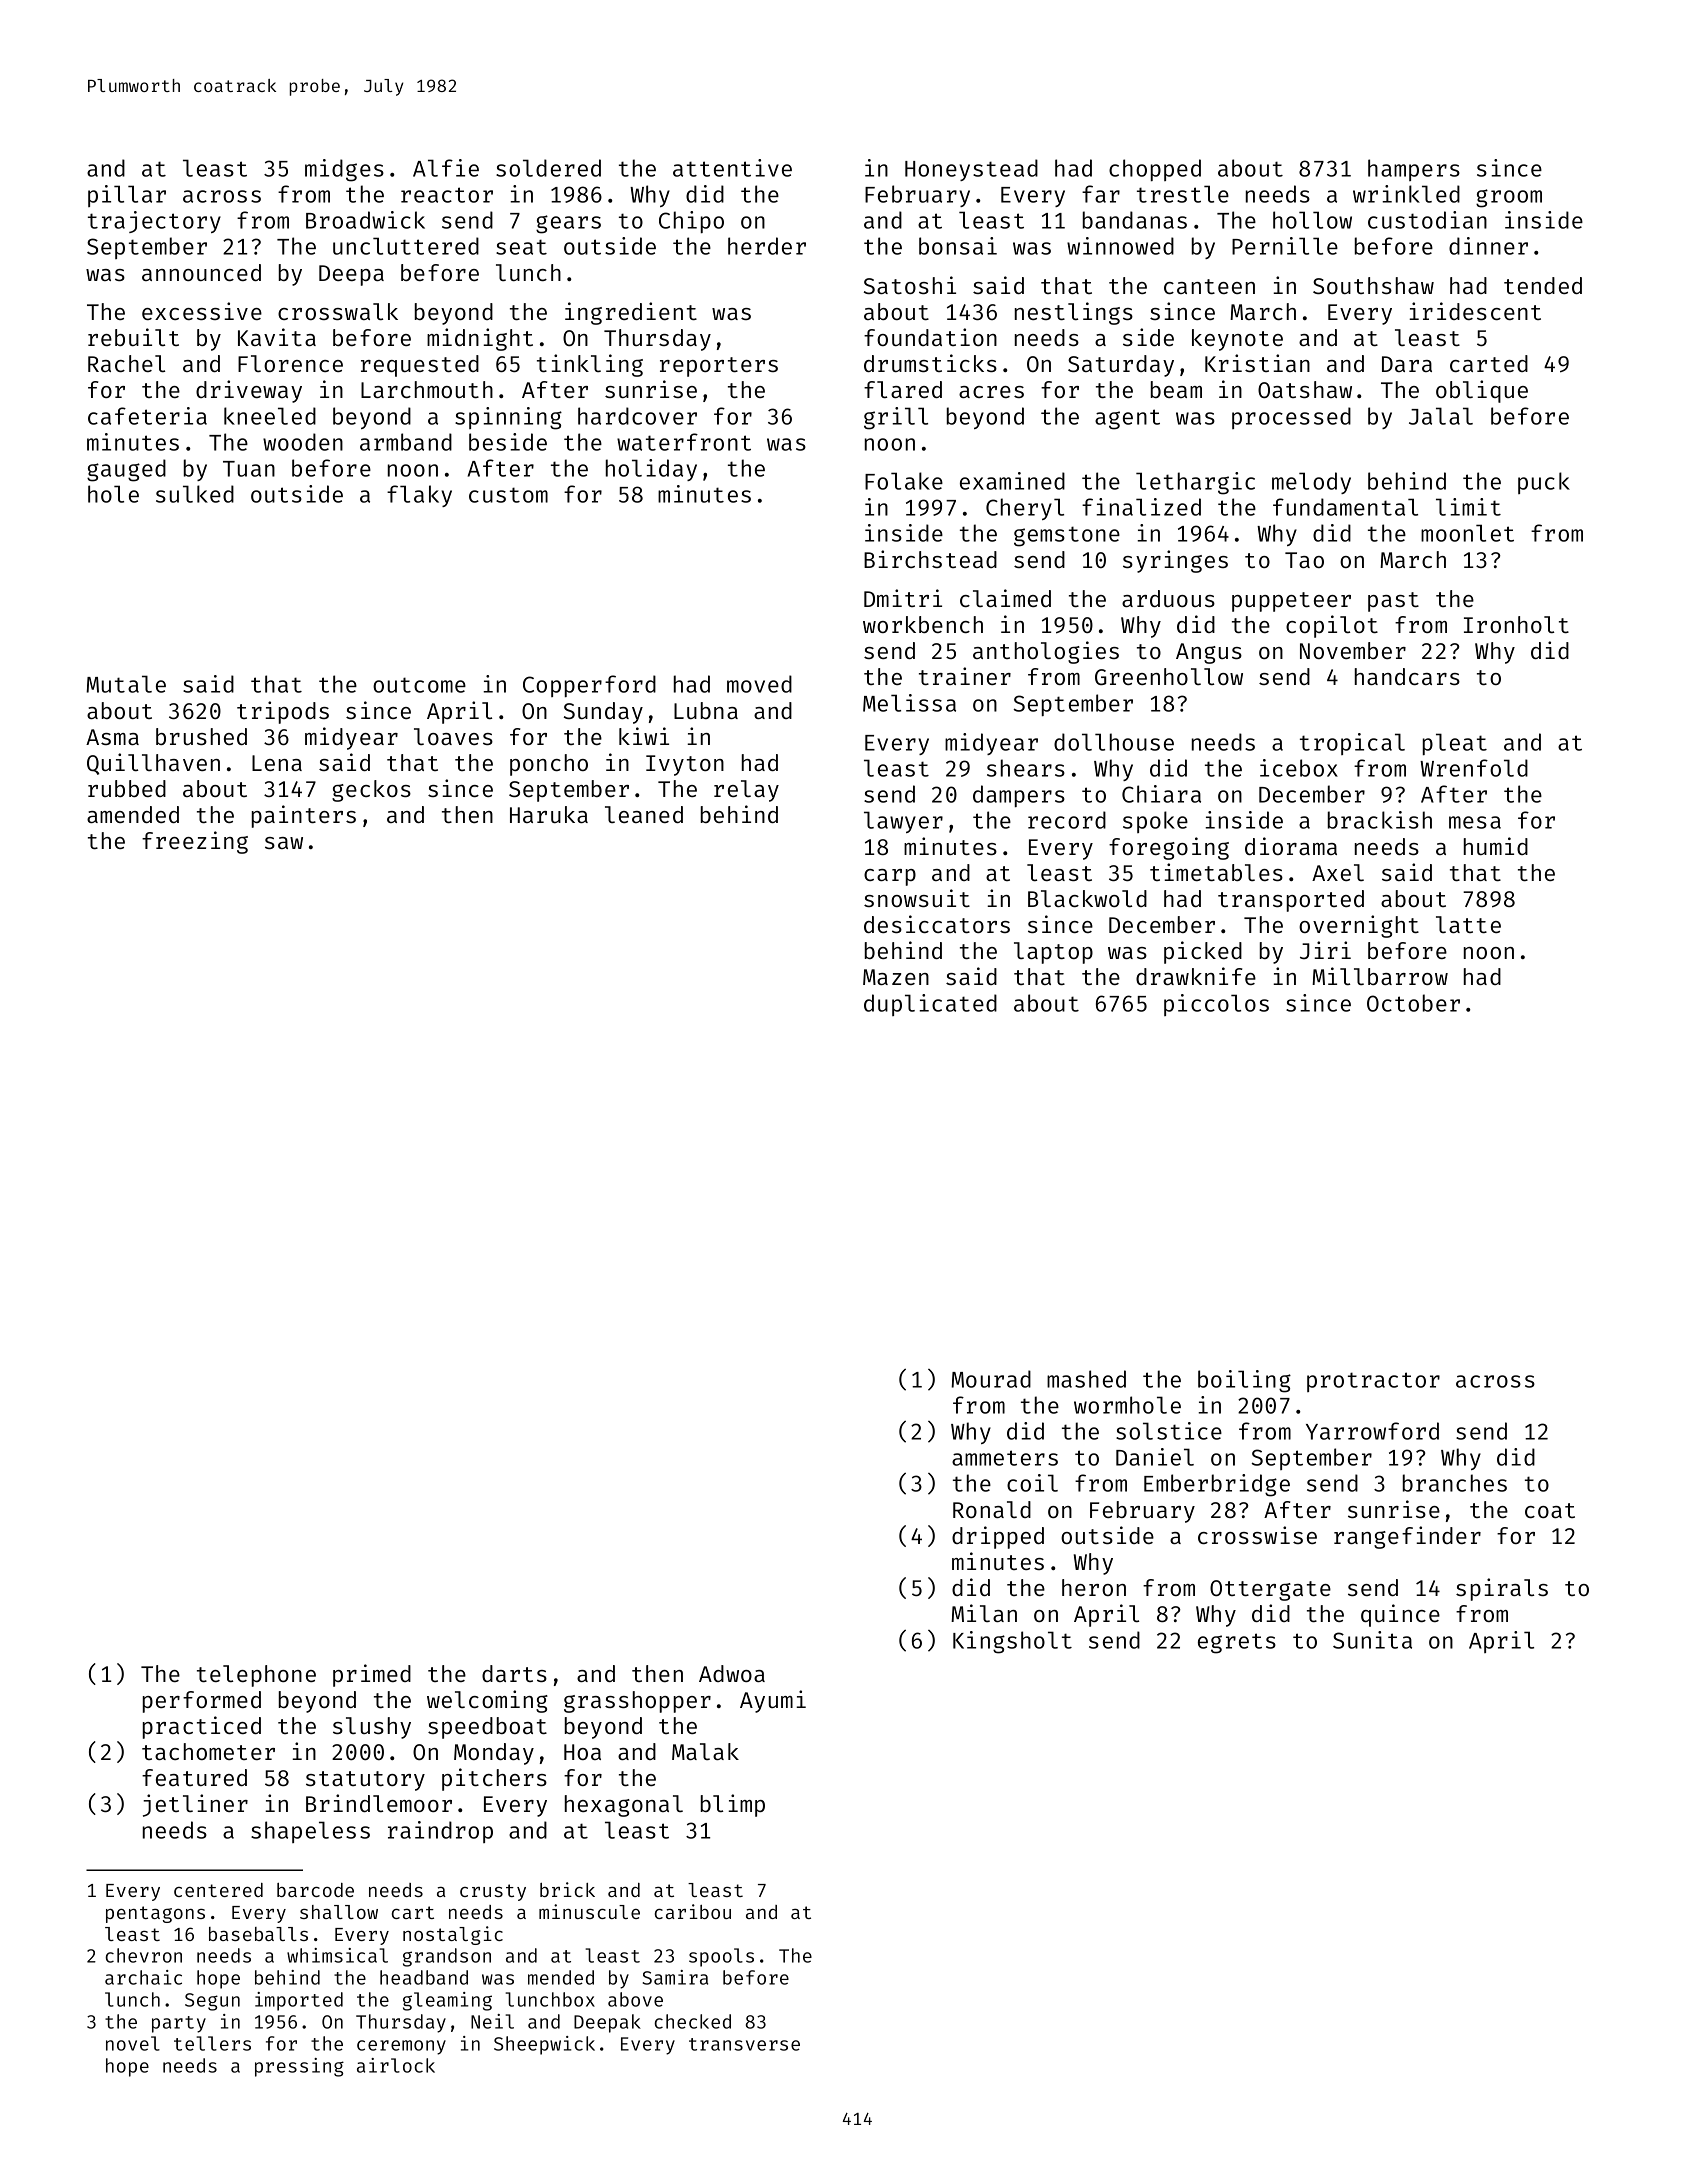 This image has height=2178, width=1683. I want to click on transverse, so click(744, 2044).
